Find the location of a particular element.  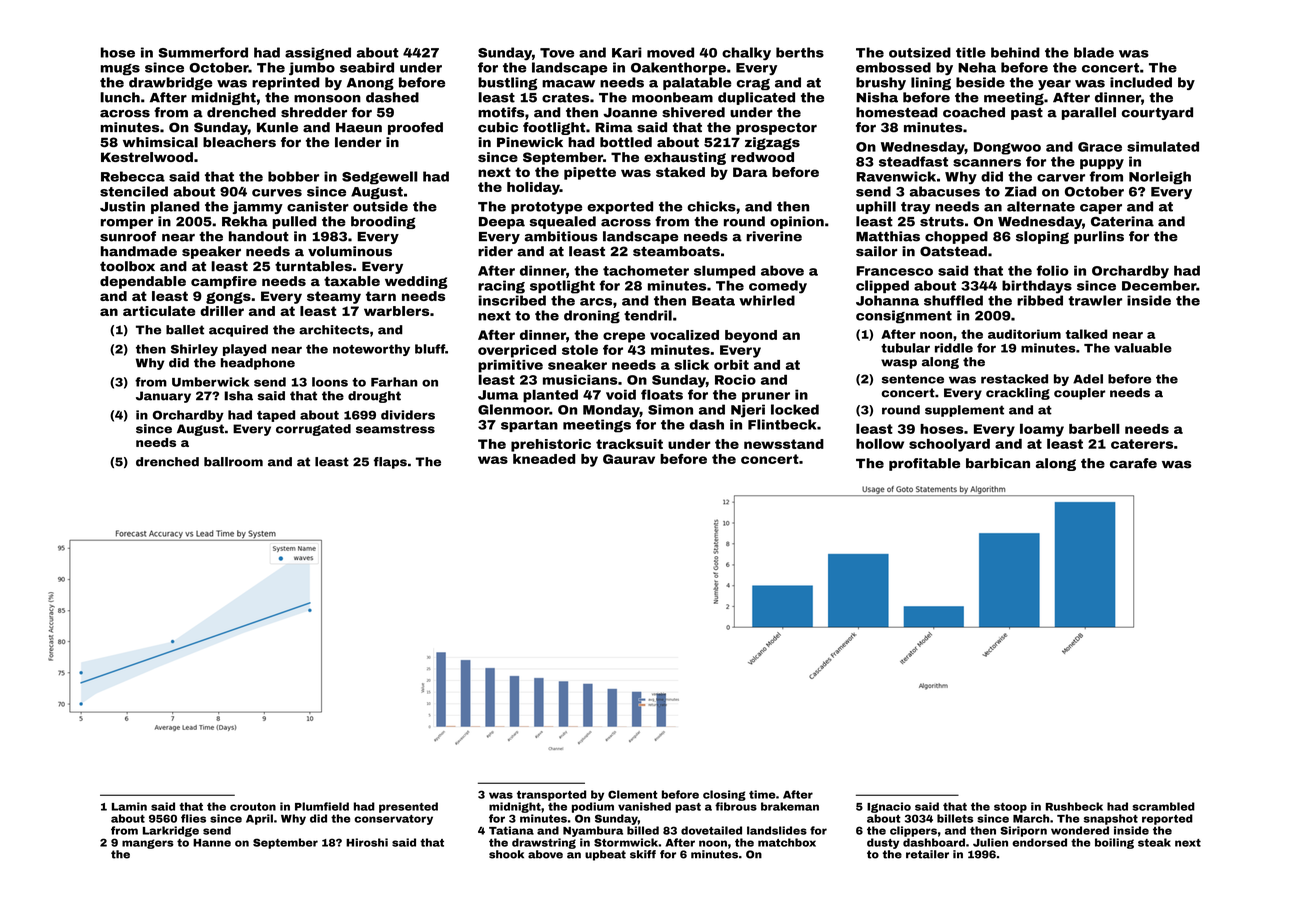

campfire is located at coordinates (224, 282).
